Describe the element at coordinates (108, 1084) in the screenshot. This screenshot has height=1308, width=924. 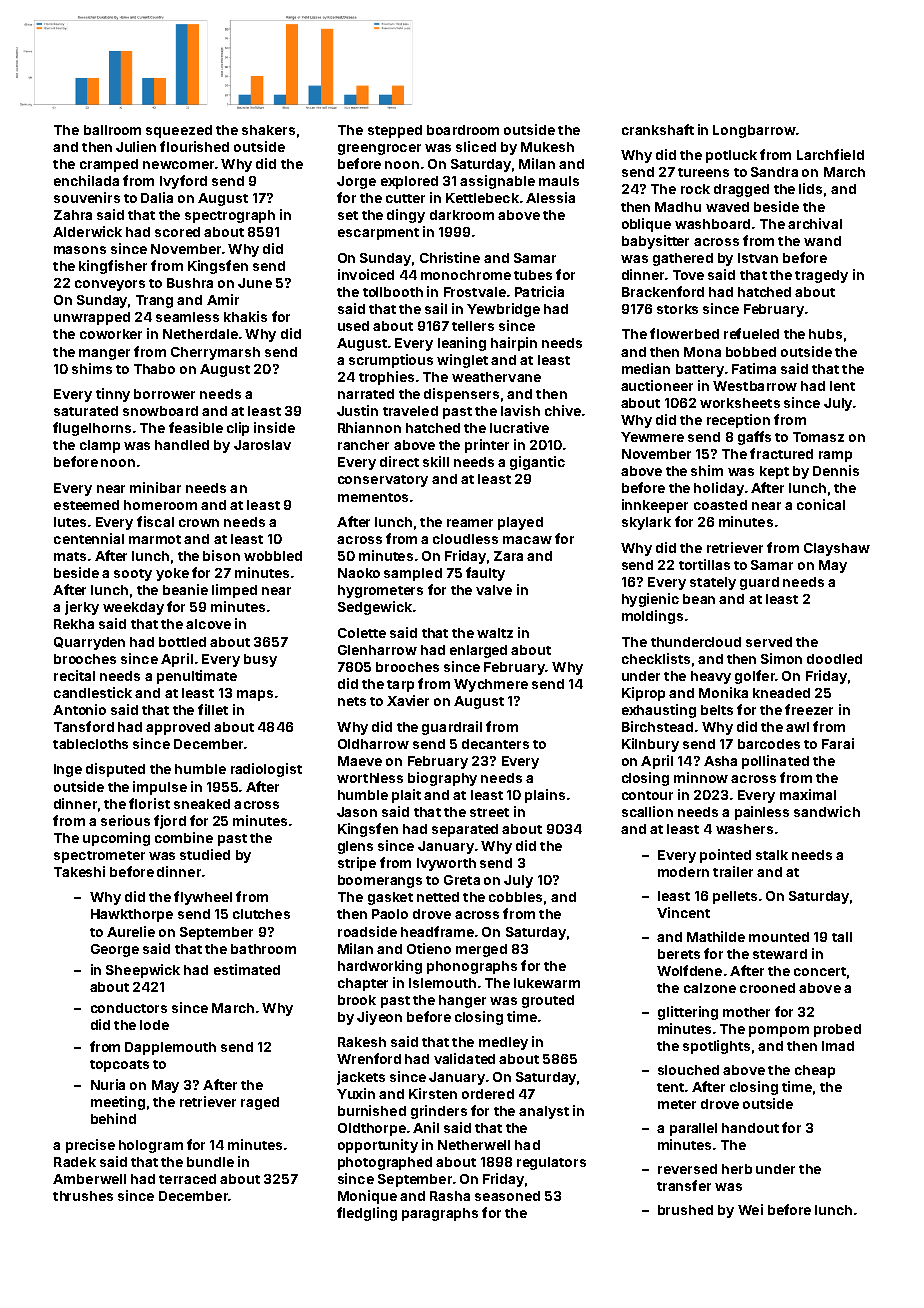
I see `Nuria` at that location.
